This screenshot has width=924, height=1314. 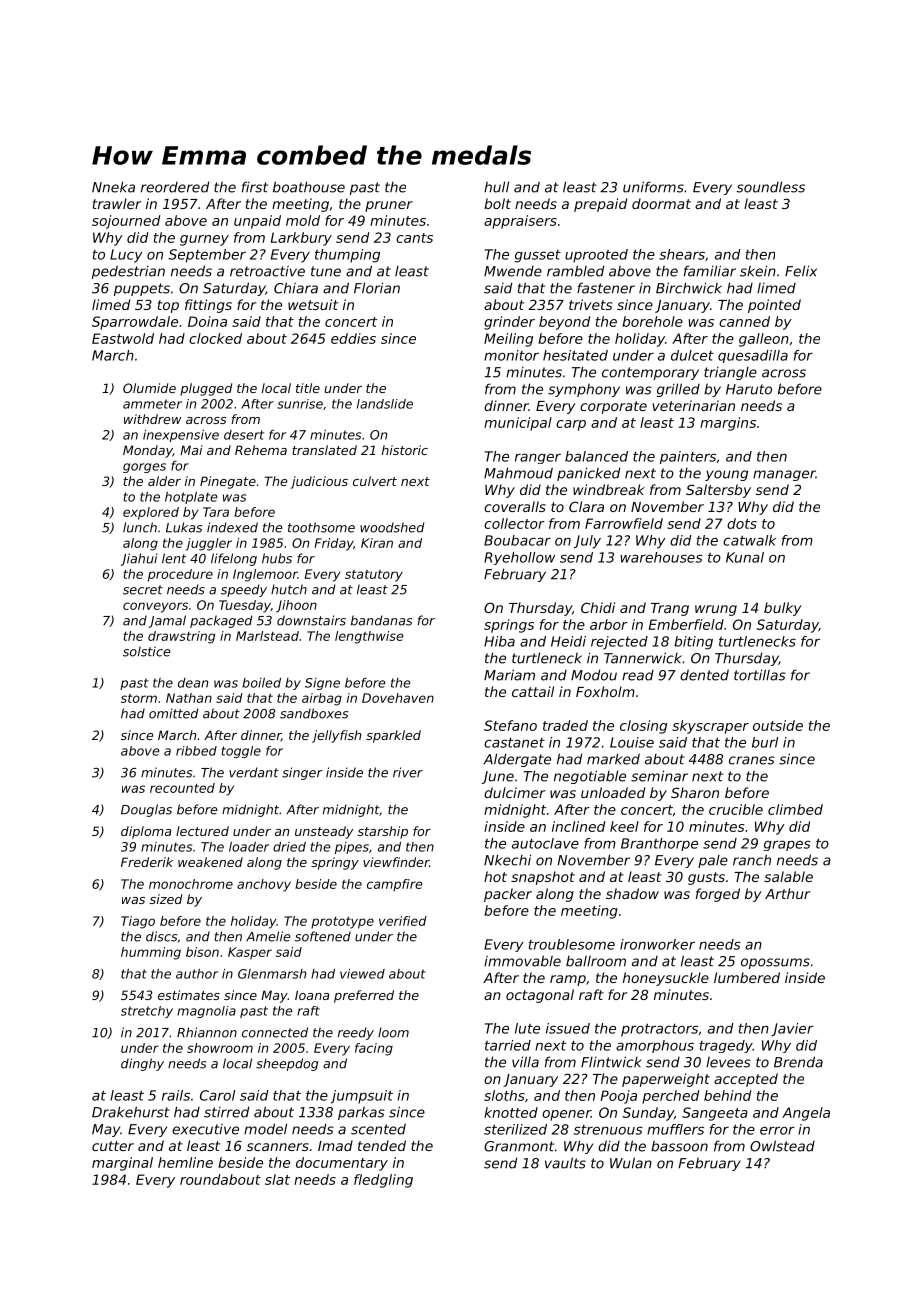 What do you see at coordinates (408, 772) in the screenshot?
I see `river` at bounding box center [408, 772].
